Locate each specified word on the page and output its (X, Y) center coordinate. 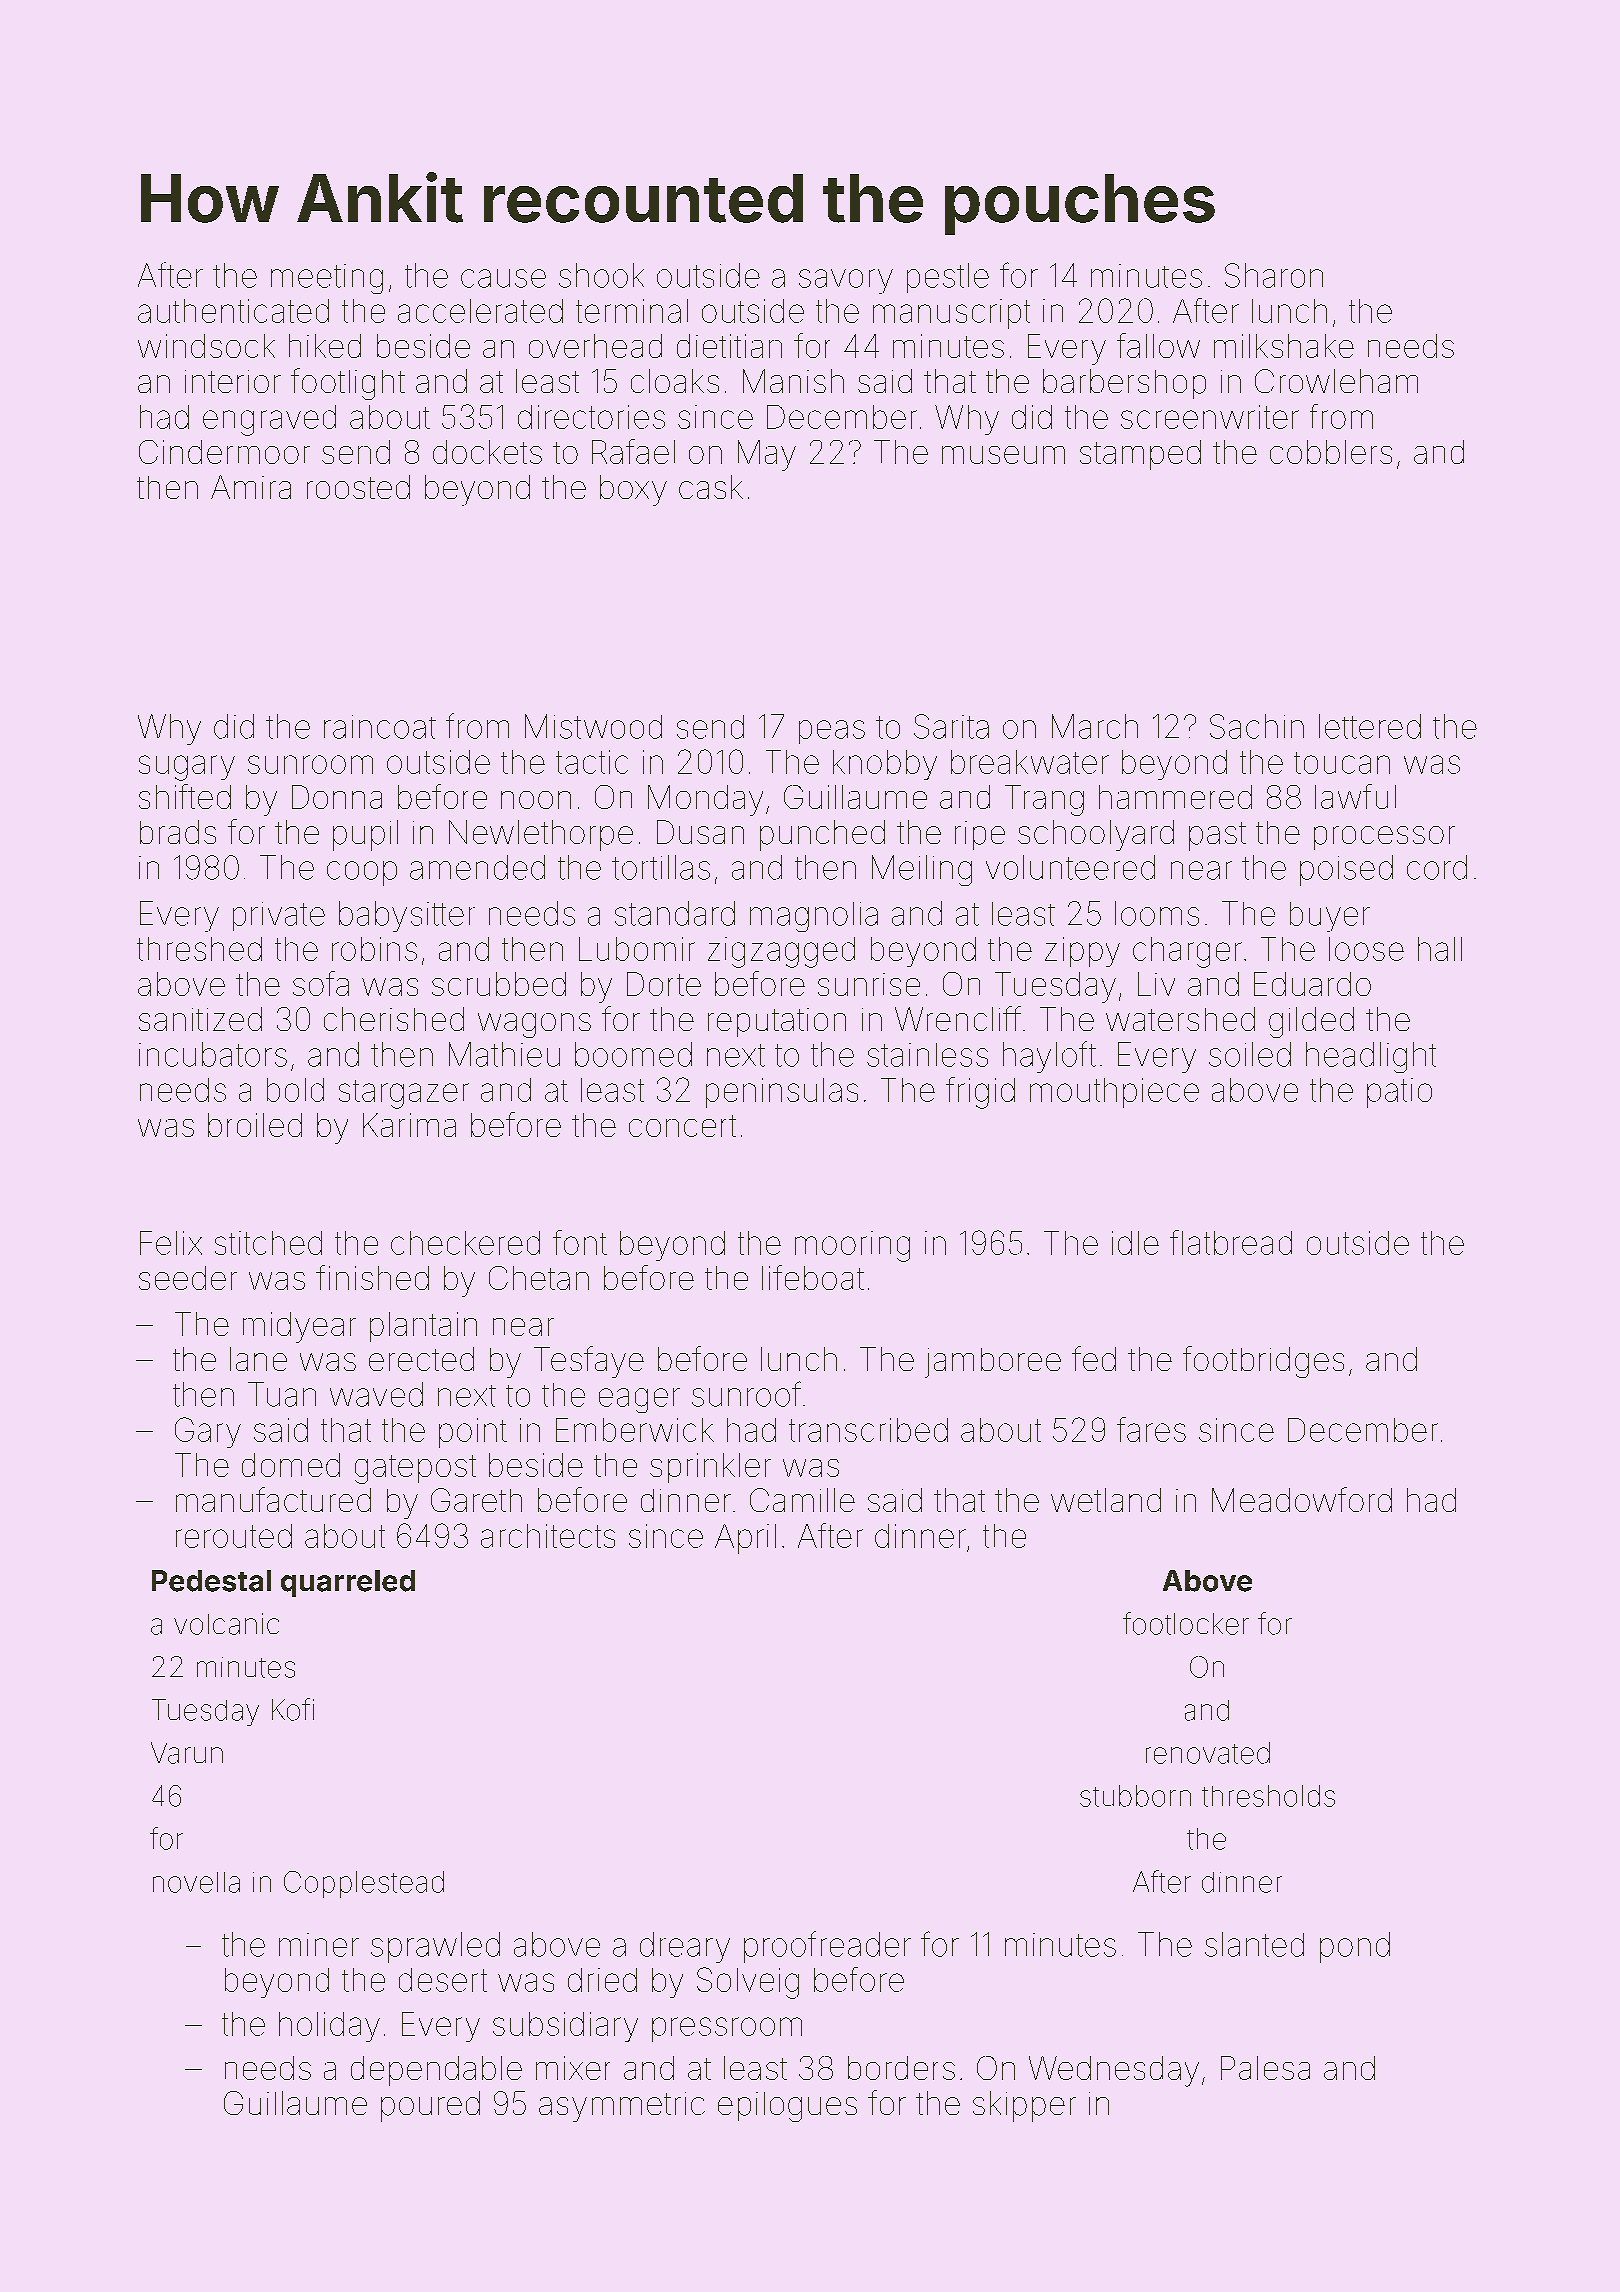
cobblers (1331, 452)
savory (846, 281)
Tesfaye (589, 1362)
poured (430, 2106)
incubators (213, 1054)
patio (1399, 1093)
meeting (327, 279)
